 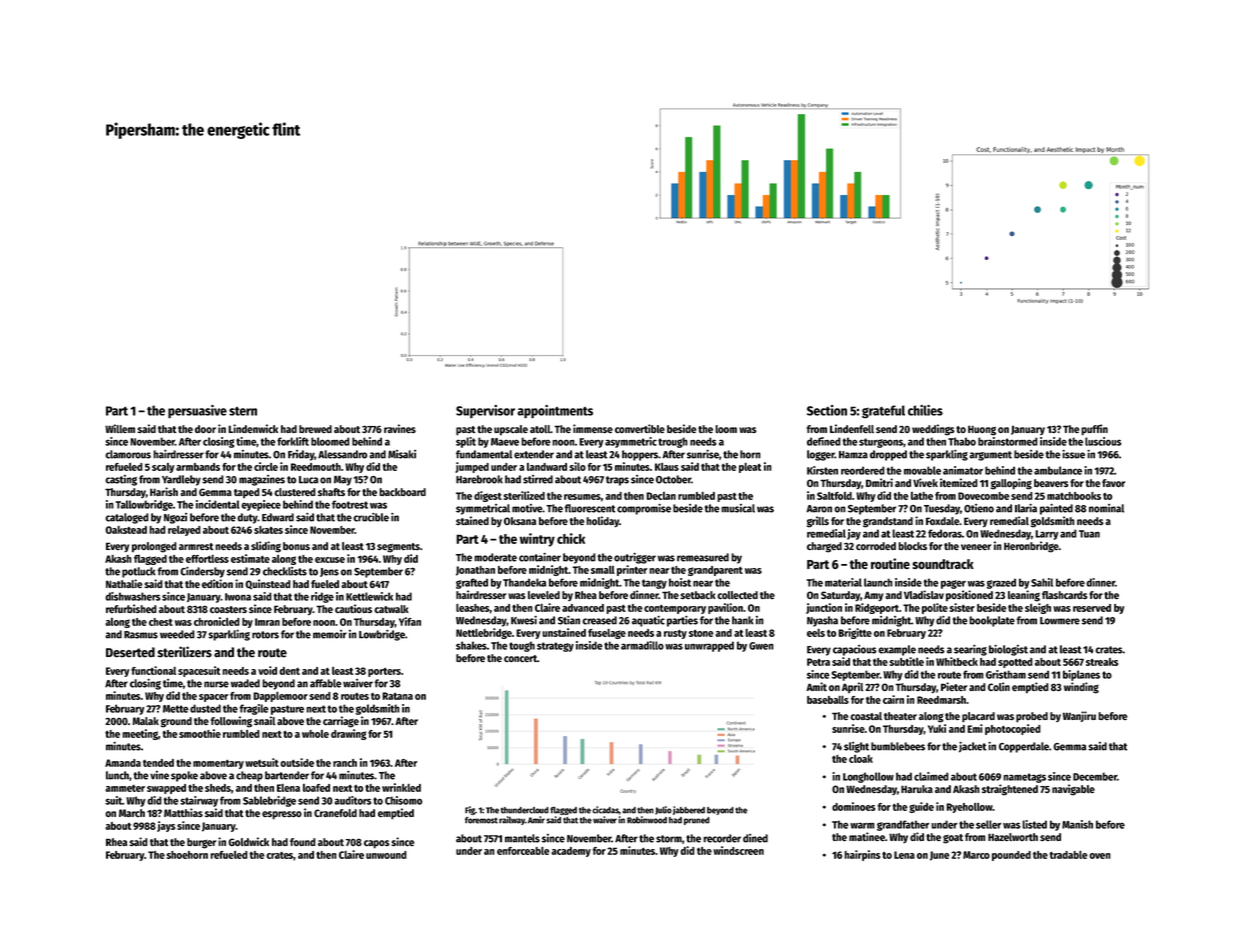 I want to click on Willem, so click(x=120, y=428).
